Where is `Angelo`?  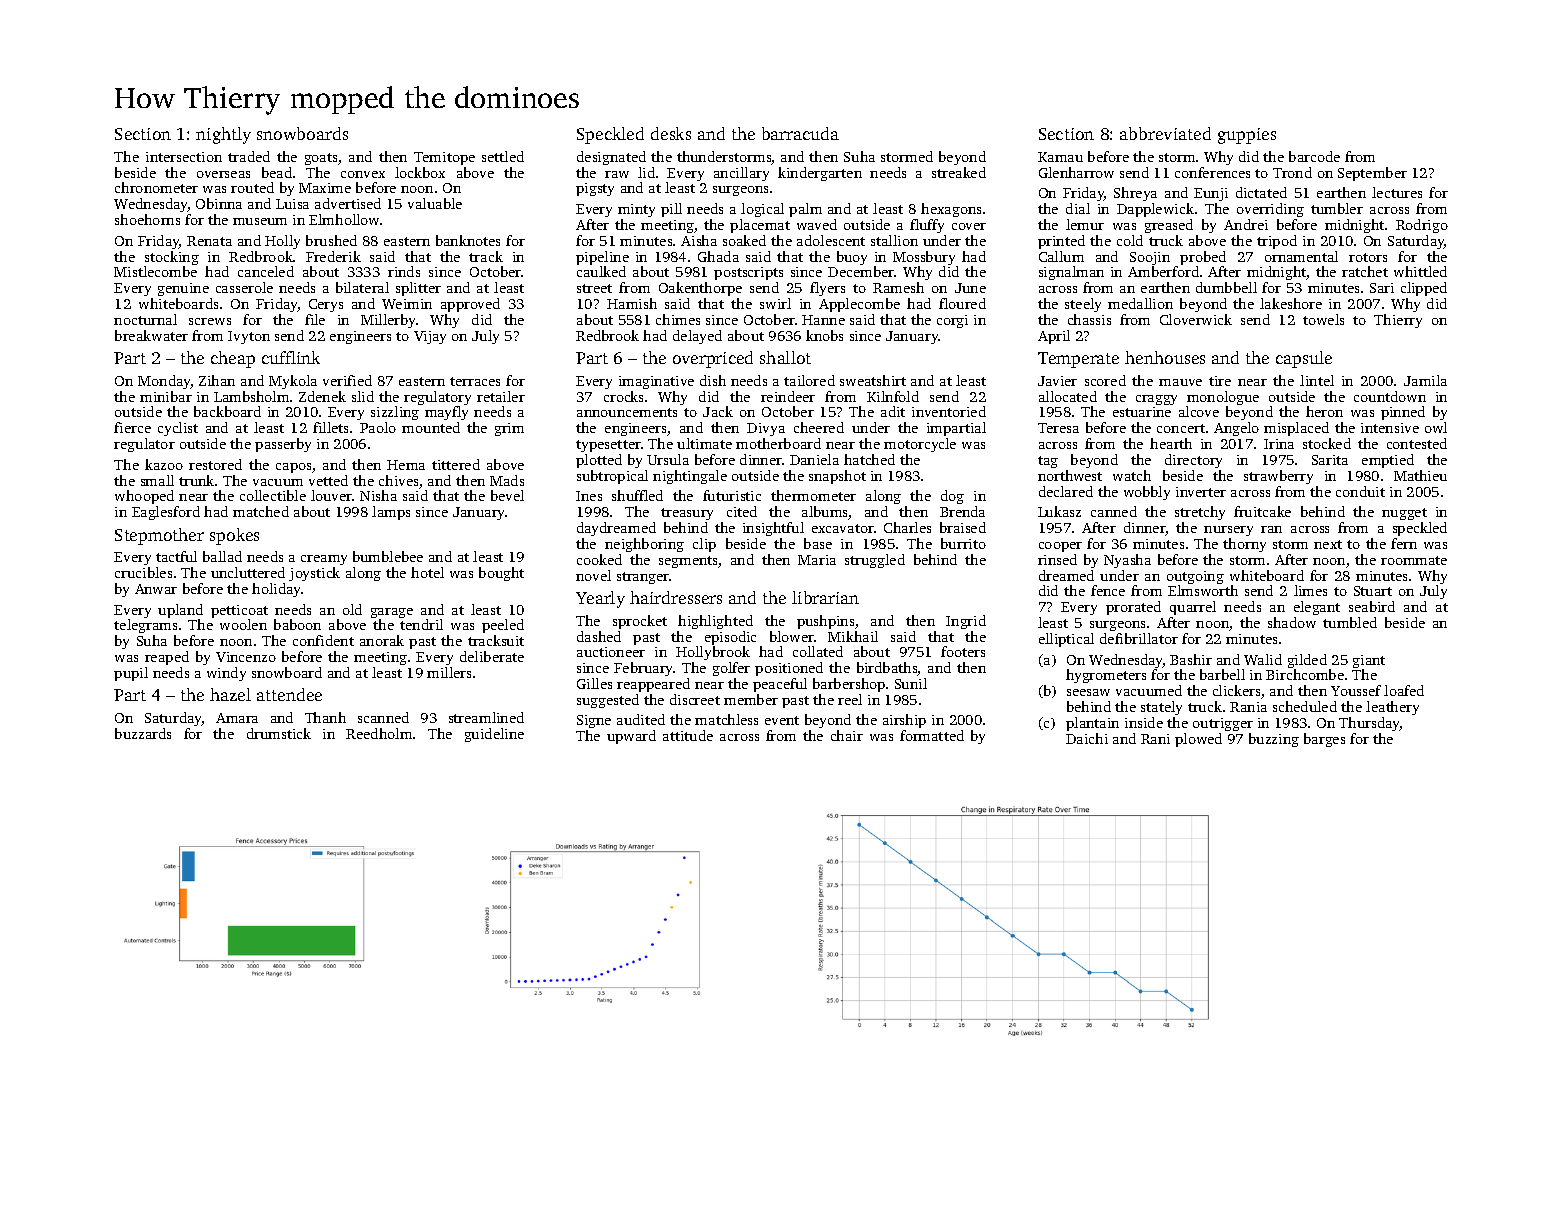
Angelo is located at coordinates (1236, 429).
